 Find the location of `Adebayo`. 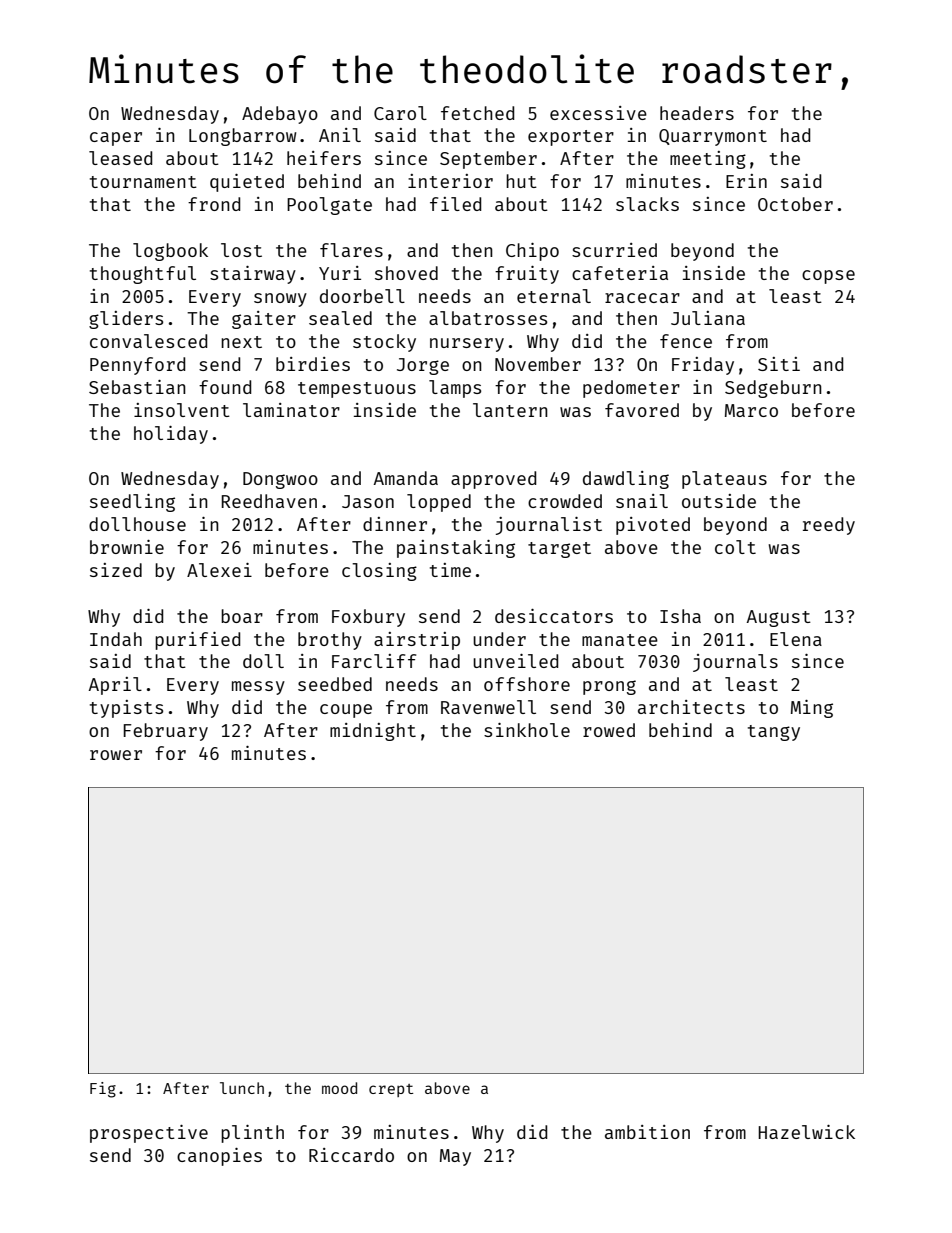

Adebayo is located at coordinates (280, 115).
